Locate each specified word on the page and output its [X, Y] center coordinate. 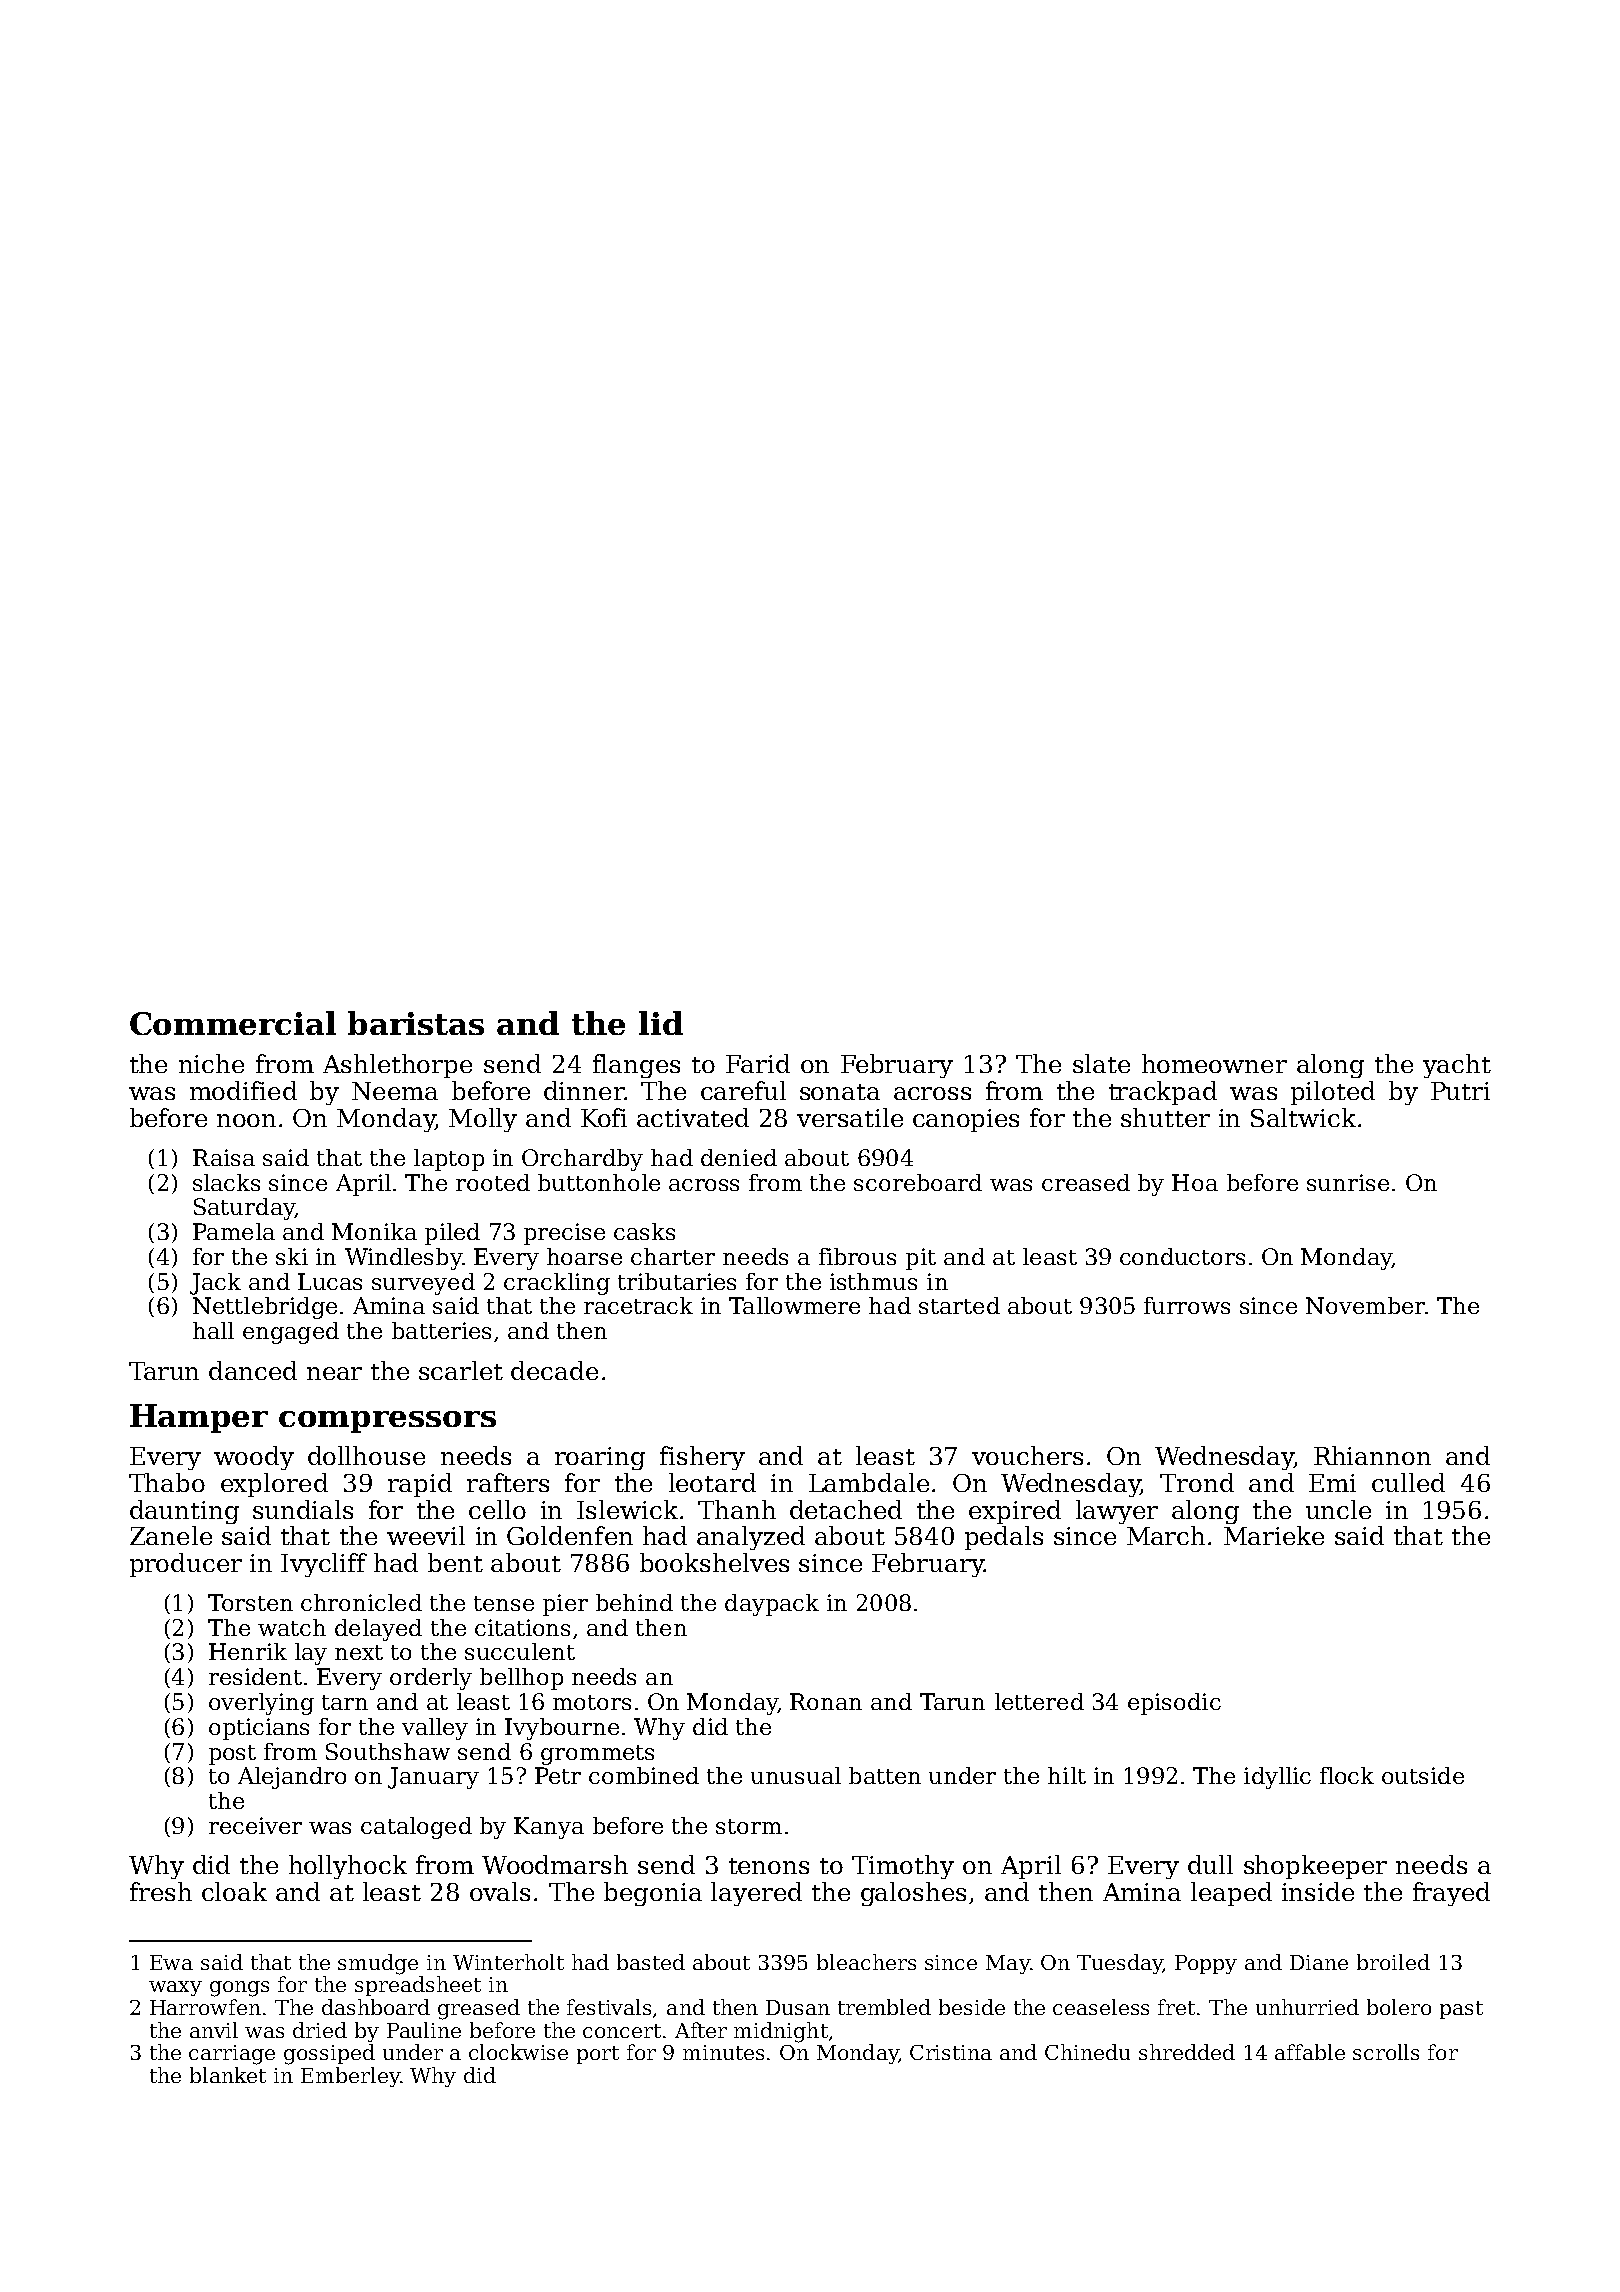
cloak [234, 1891]
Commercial [233, 1023]
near [334, 1373]
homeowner [1214, 1063]
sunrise [1348, 1182]
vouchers [1027, 1455]
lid [661, 1023]
